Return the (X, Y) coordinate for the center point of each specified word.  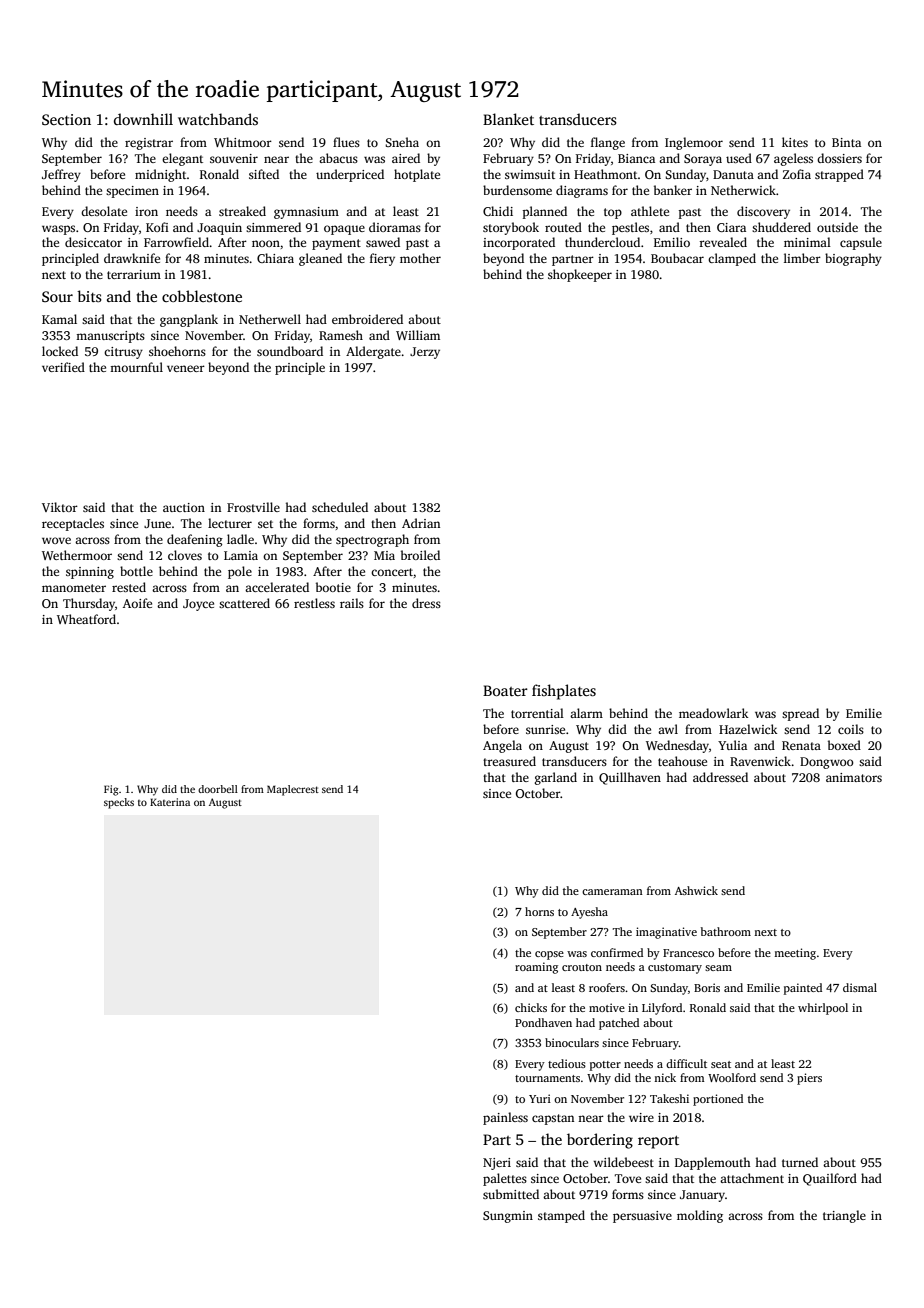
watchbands (218, 119)
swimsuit (530, 174)
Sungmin (508, 1217)
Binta (846, 142)
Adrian (421, 523)
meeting (795, 954)
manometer (74, 588)
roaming (536, 968)
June (157, 523)
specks (119, 803)
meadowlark (714, 713)
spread (800, 714)
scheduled (340, 507)
